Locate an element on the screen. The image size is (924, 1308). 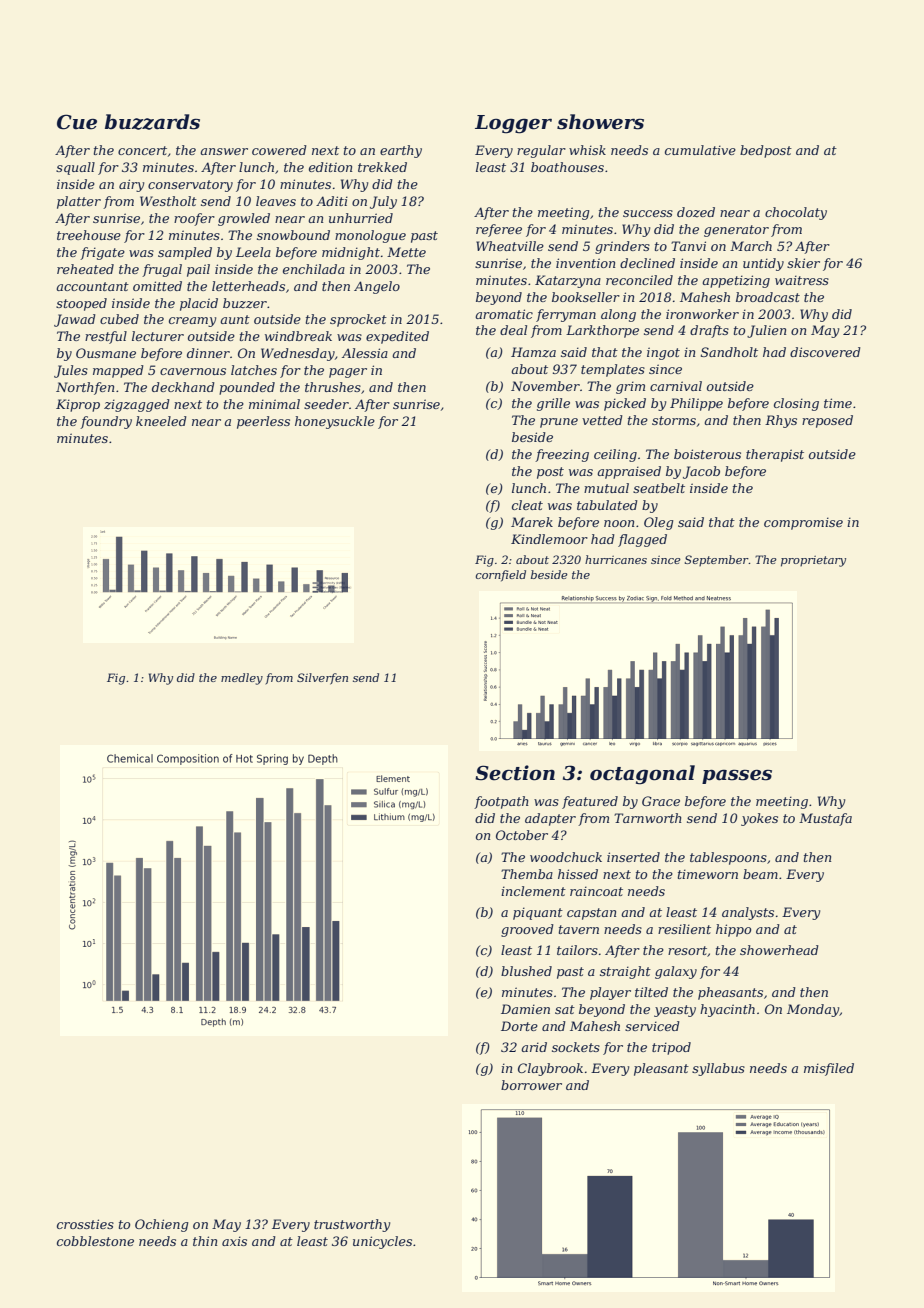
passes is located at coordinates (737, 776).
